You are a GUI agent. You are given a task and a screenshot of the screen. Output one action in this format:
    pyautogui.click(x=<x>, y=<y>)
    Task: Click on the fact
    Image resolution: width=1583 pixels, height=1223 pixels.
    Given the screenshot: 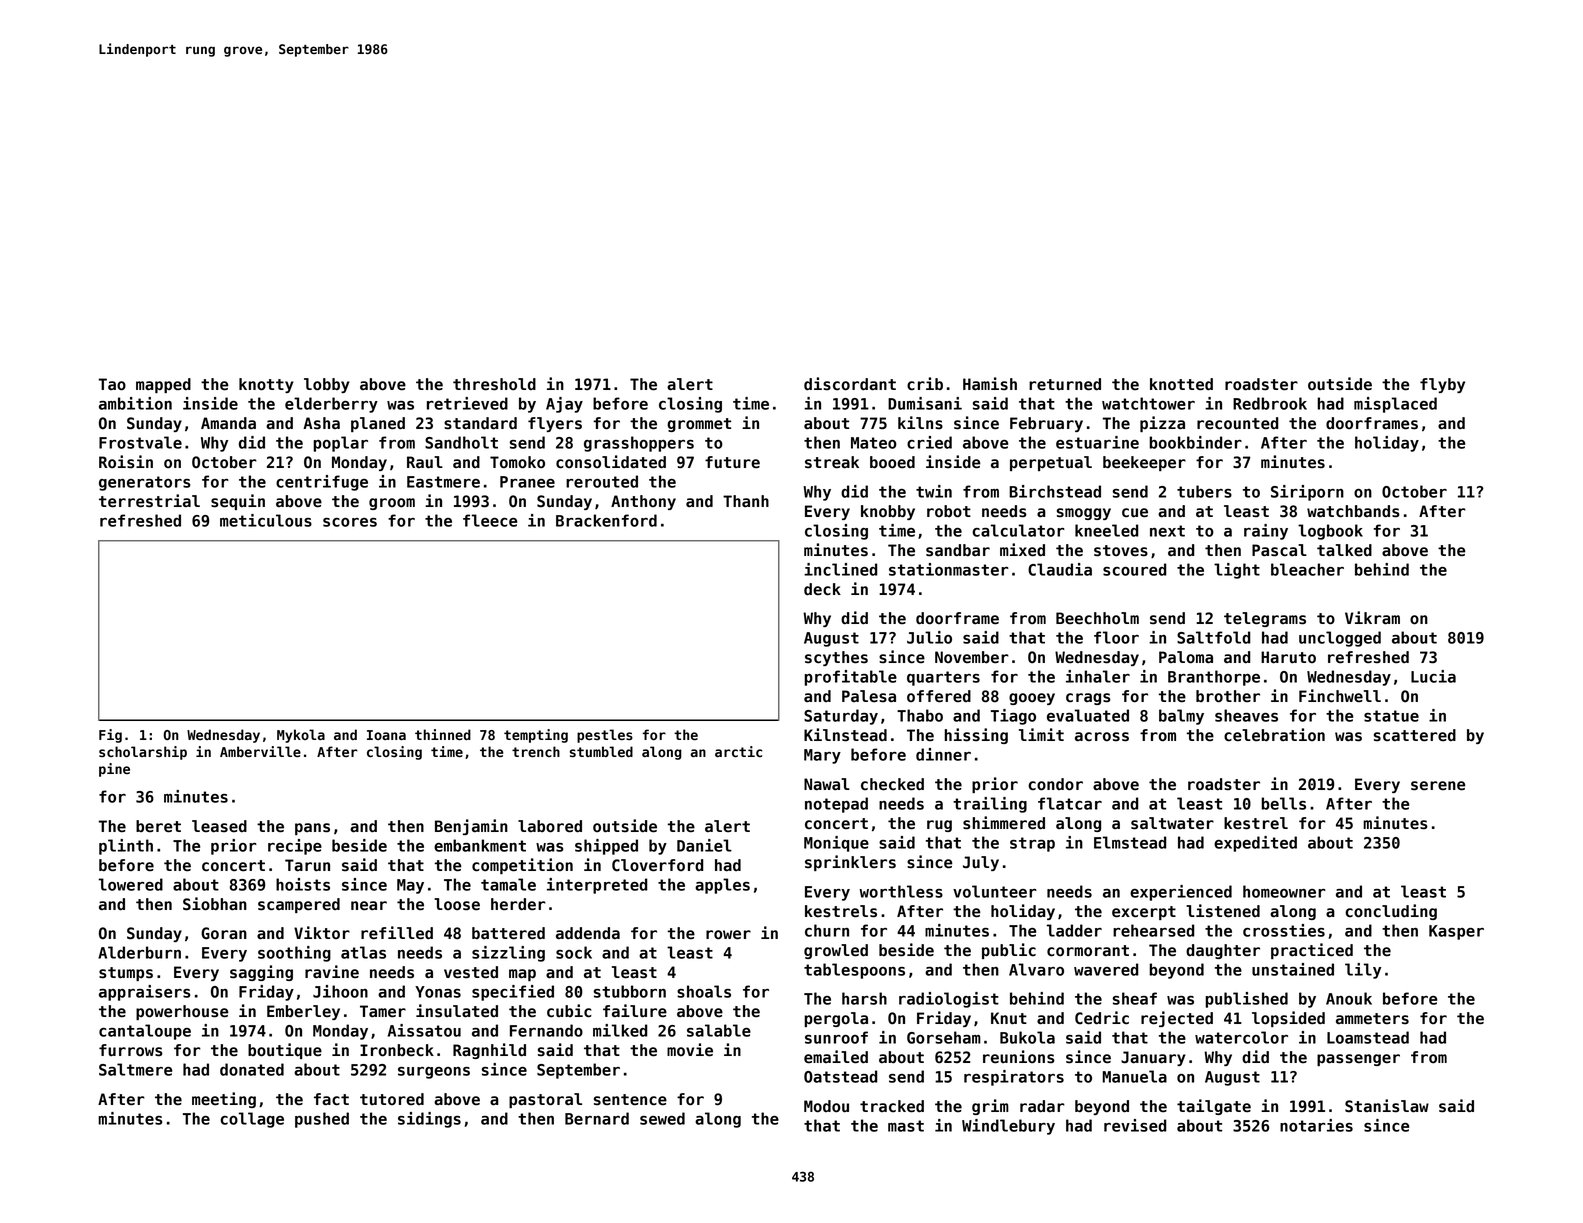 What is the action you would take?
    pyautogui.click(x=331, y=1099)
